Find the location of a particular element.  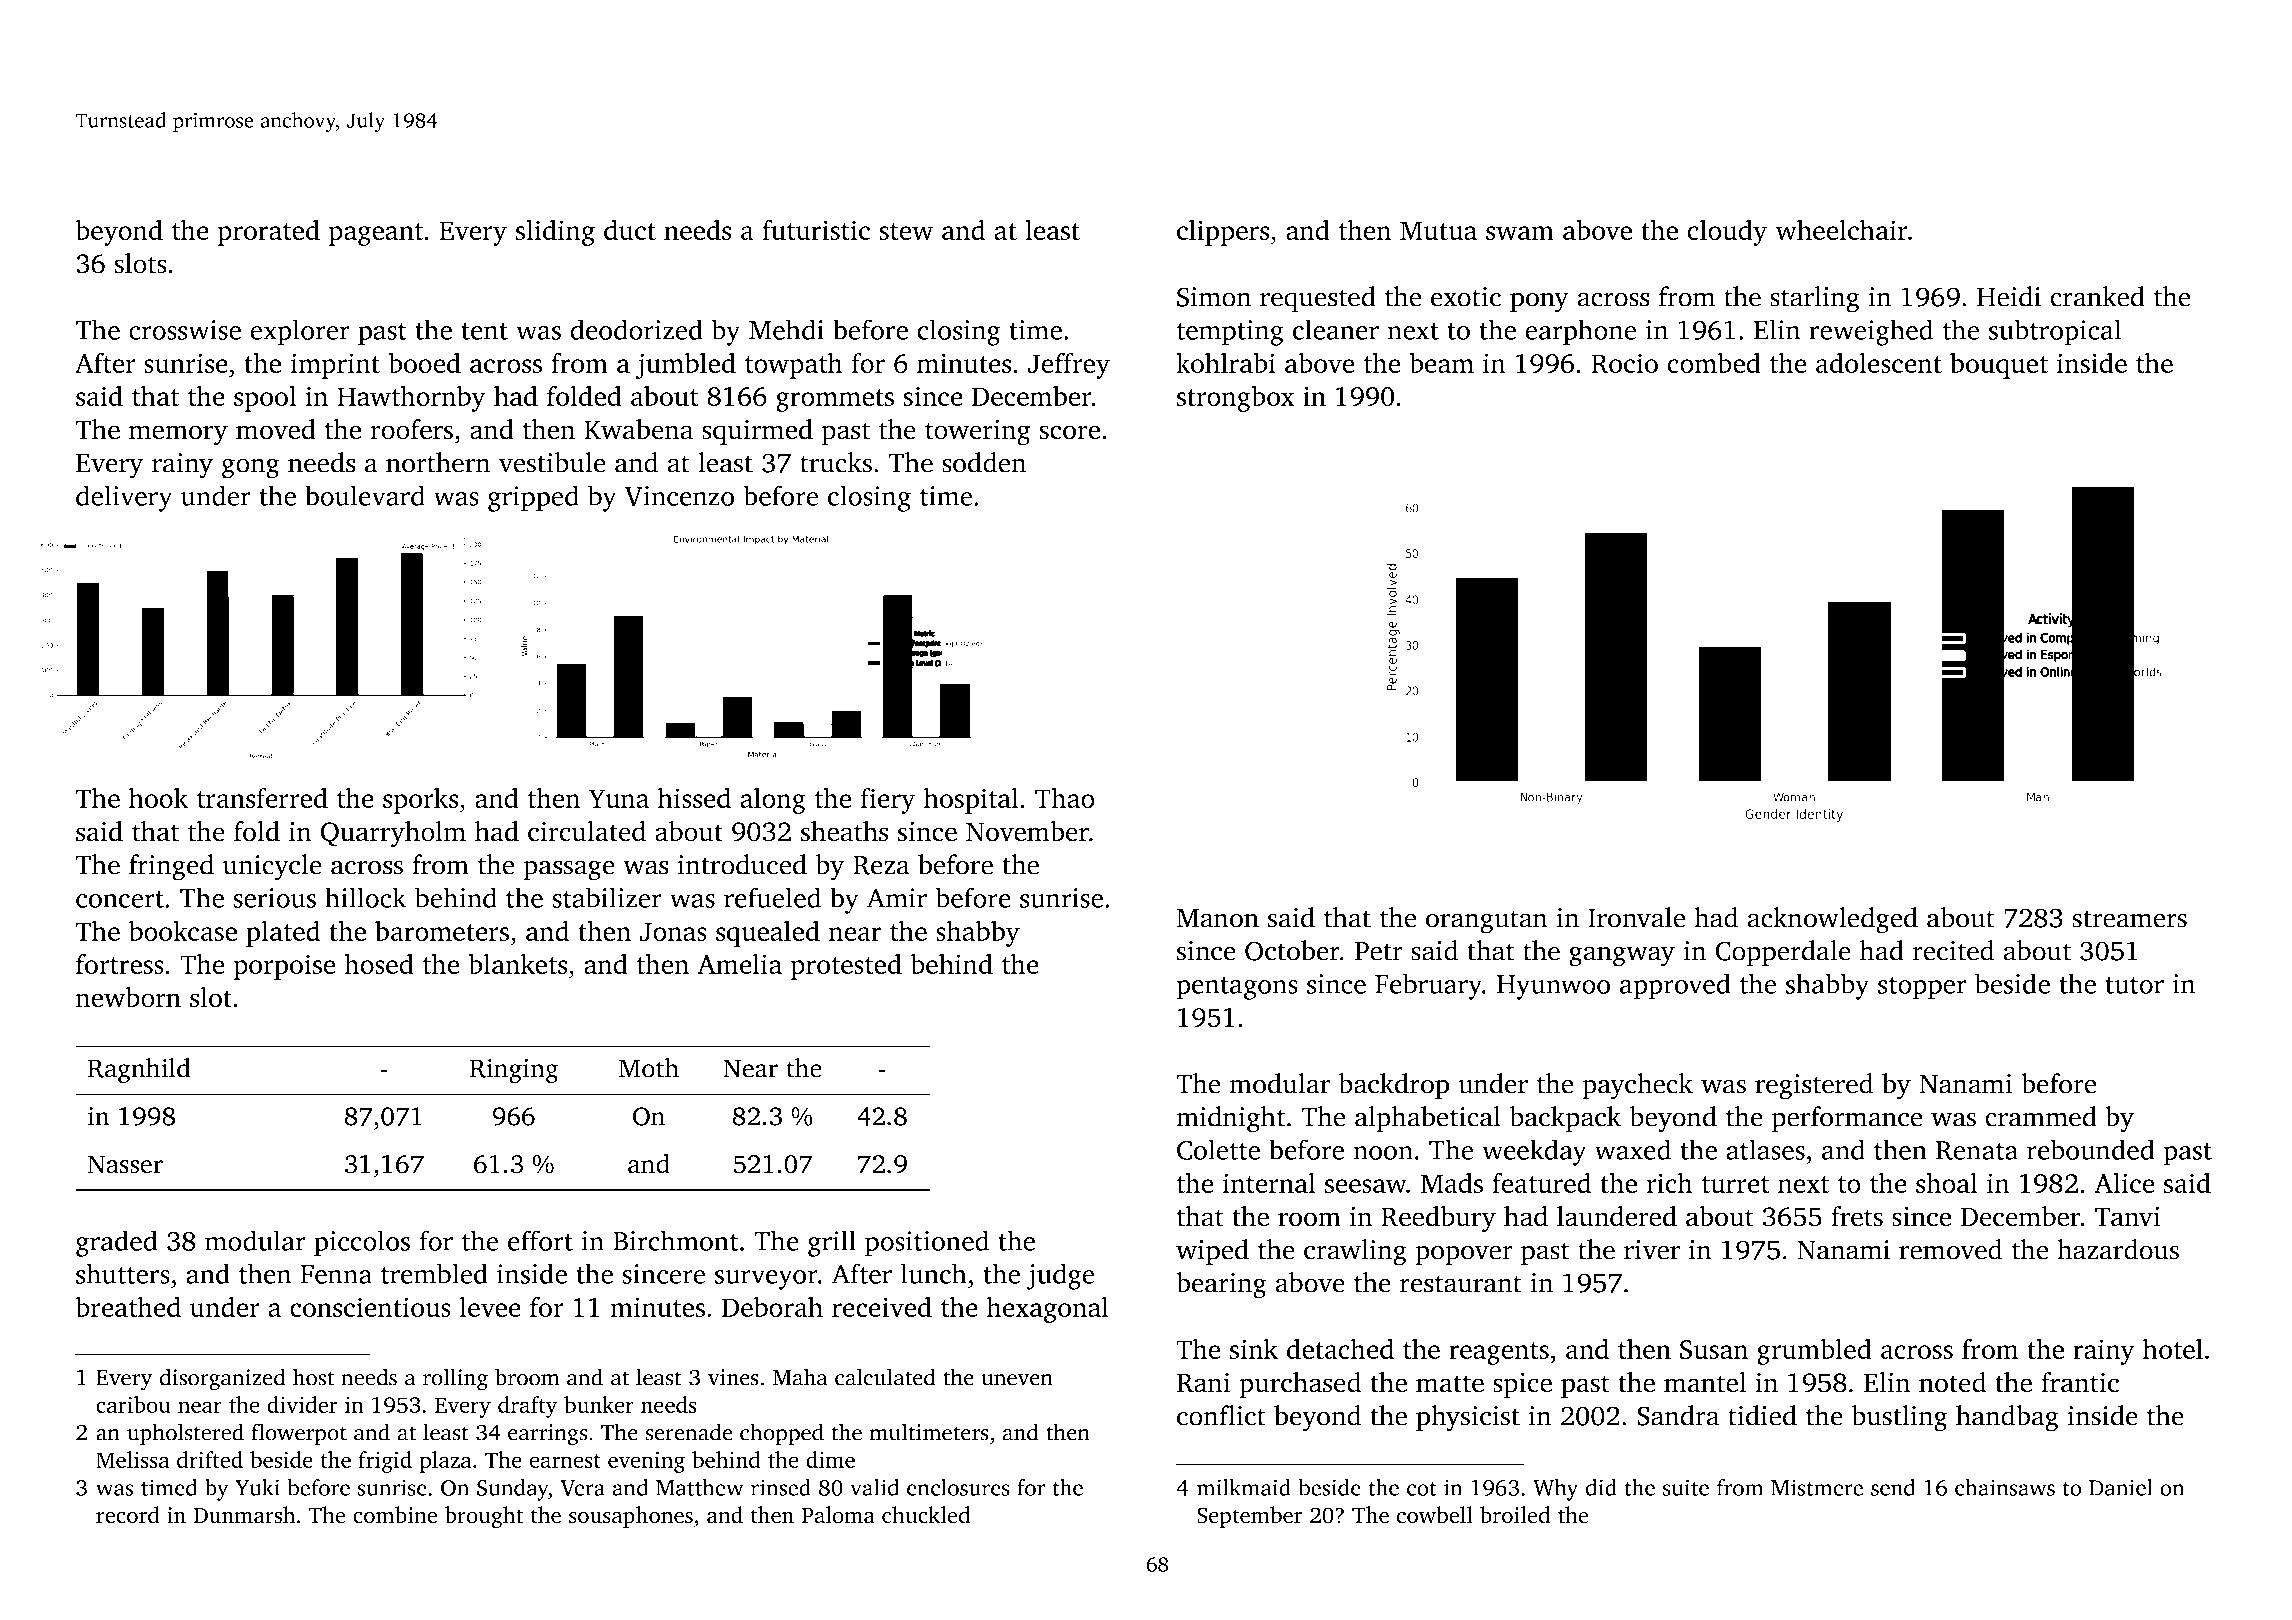

stew is located at coordinates (906, 231).
